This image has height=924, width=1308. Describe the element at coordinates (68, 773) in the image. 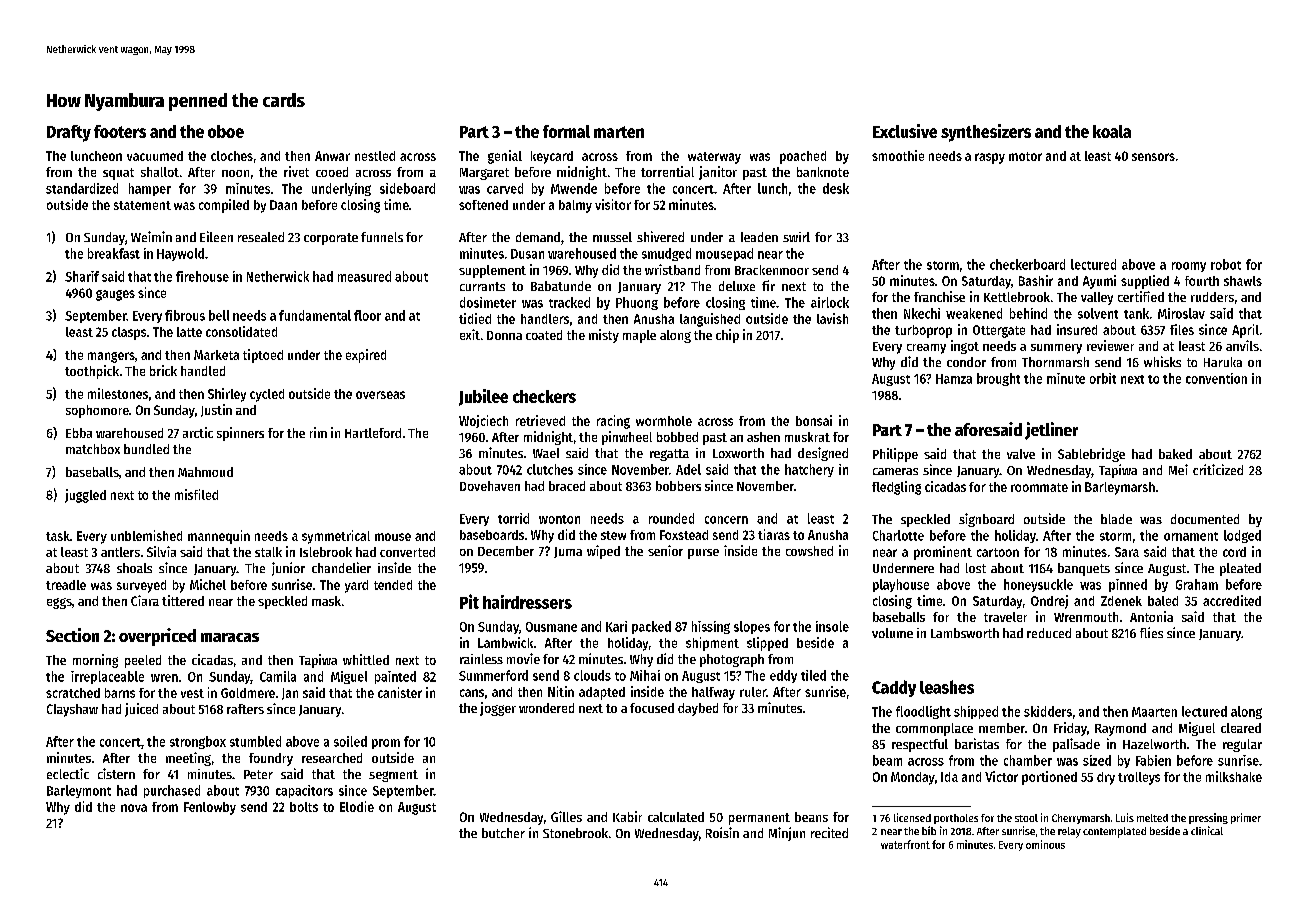

I see `eclectic` at that location.
